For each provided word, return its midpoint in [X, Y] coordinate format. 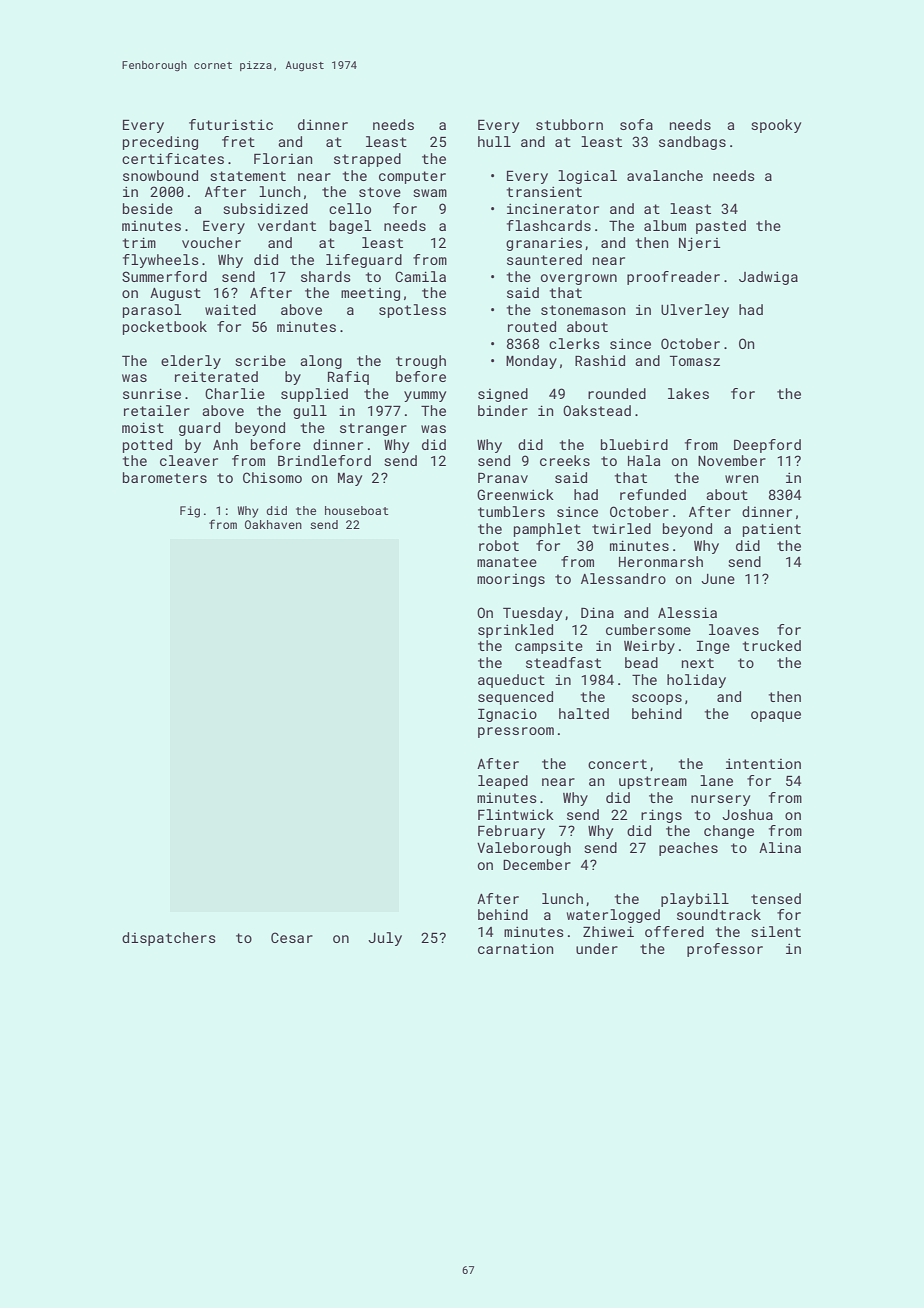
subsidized [265, 208]
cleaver [189, 460]
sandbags [692, 143]
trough [421, 362]
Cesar [292, 937]
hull [494, 141]
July [385, 939]
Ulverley [695, 311]
